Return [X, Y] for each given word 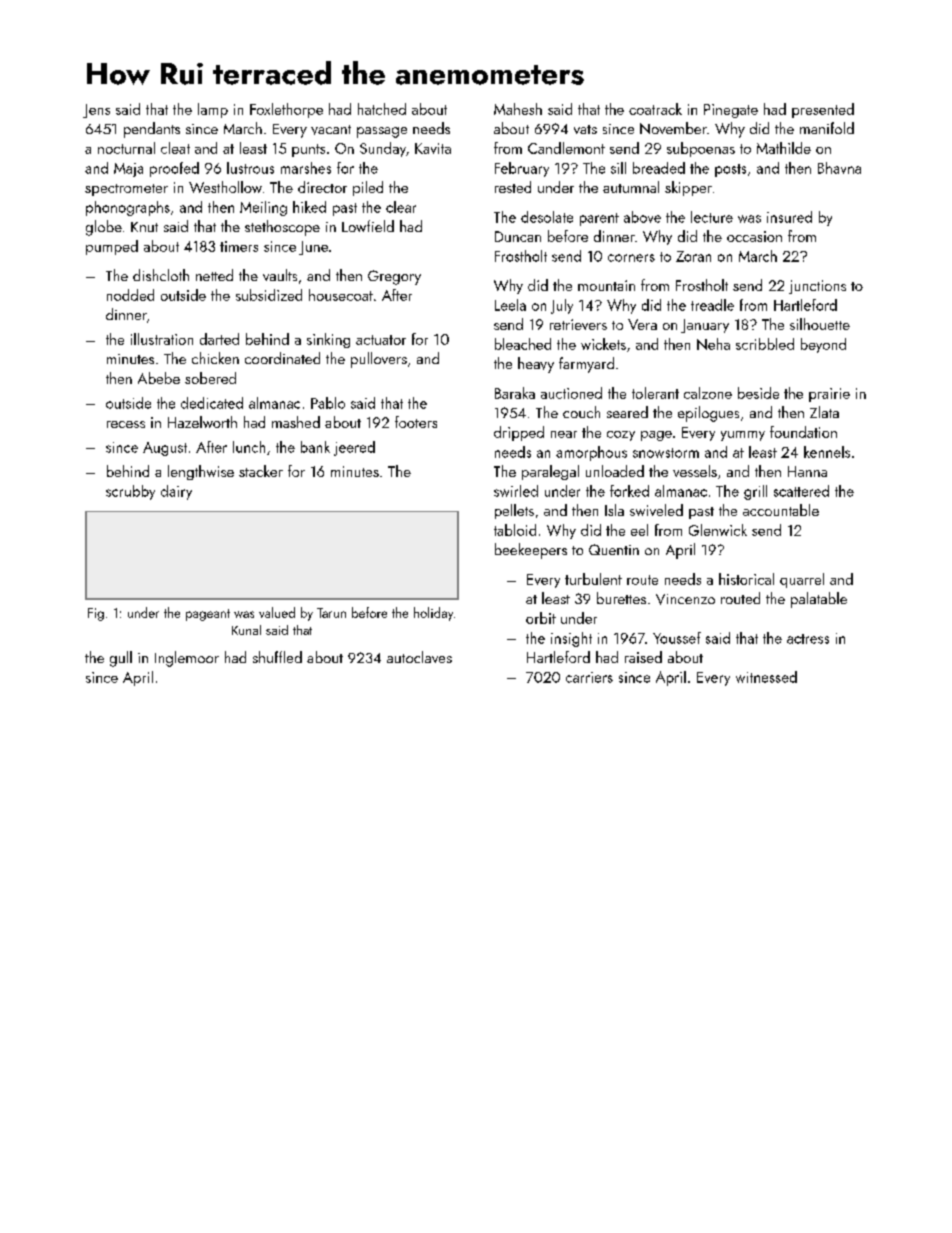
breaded [659, 168]
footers [416, 422]
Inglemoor [187, 659]
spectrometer [126, 190]
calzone [708, 393]
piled [368, 188]
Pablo [328, 403]
